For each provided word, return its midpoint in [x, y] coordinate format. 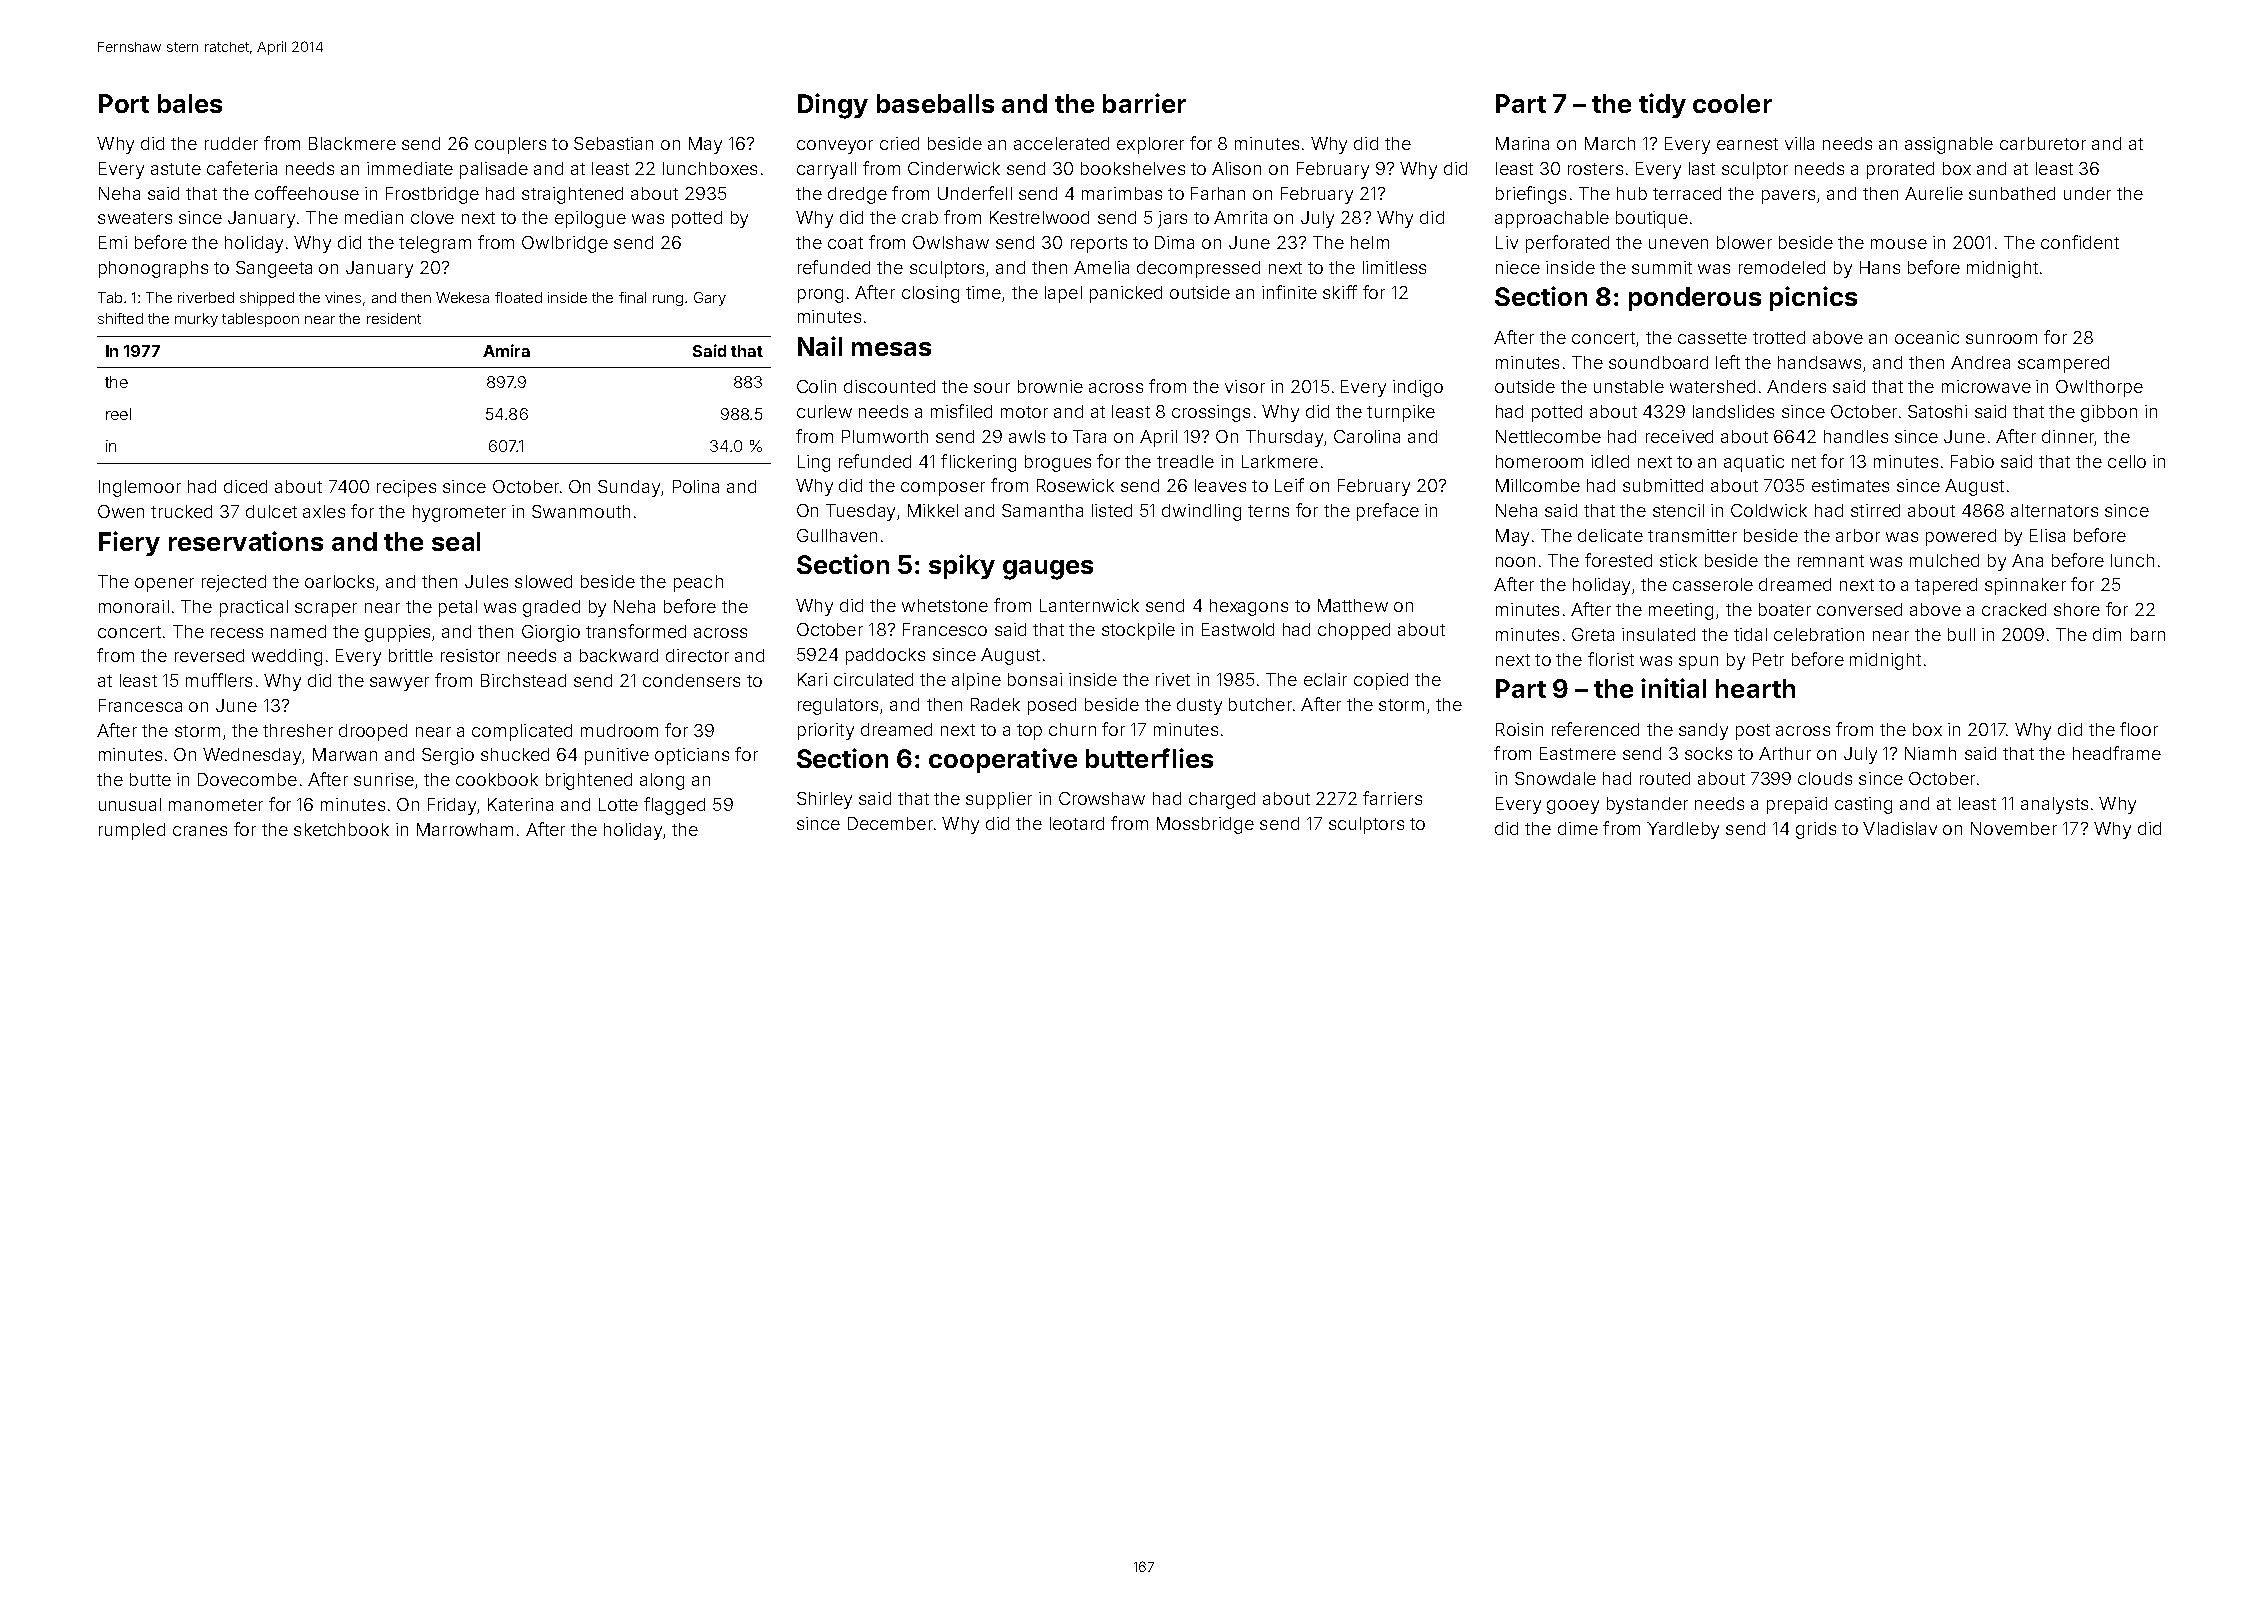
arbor [1858, 535]
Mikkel [933, 510]
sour [992, 388]
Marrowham [465, 829]
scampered [2063, 364]
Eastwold [1238, 629]
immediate [410, 168]
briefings [1531, 195]
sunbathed [2012, 193]
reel [118, 414]
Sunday [629, 488]
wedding [287, 657]
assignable [1949, 145]
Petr [1768, 659]
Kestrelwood [1039, 217]
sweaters [135, 218]
